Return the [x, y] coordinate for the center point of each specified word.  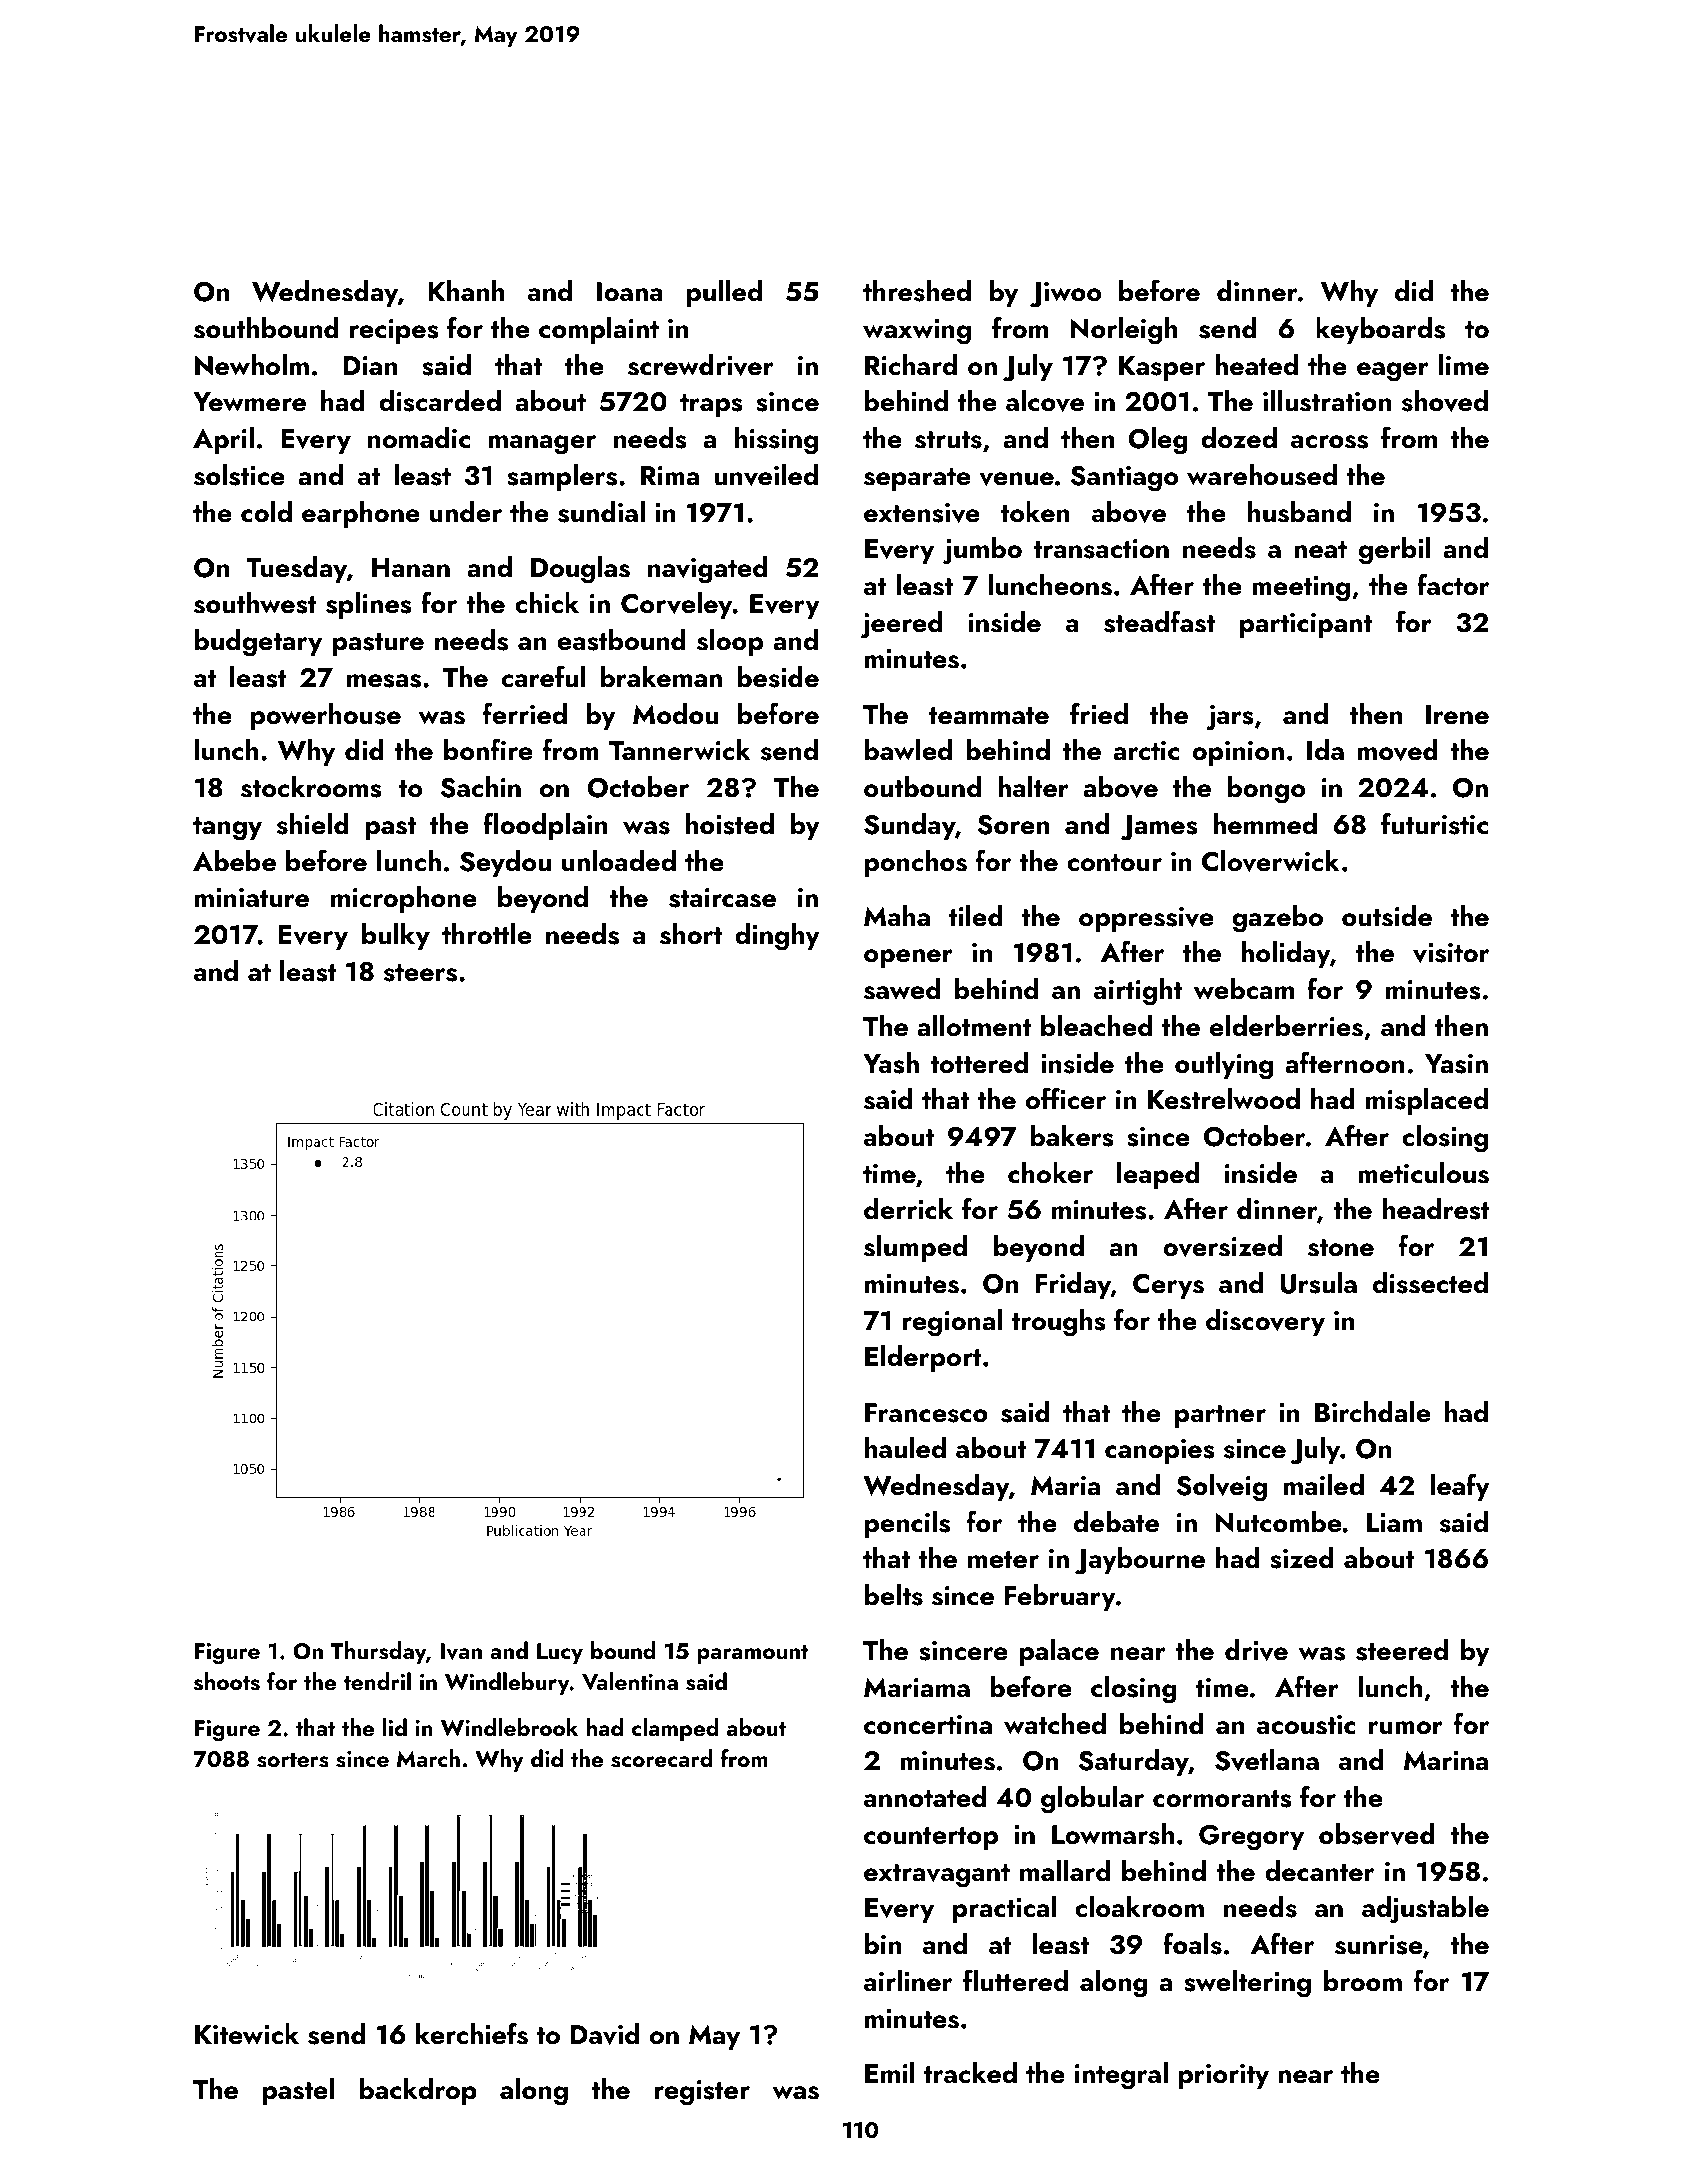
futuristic [1434, 823]
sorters [293, 1760]
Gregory [1251, 1838]
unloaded [619, 861]
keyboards [1380, 330]
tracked [970, 2073]
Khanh [466, 290]
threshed [917, 291]
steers [420, 973]
